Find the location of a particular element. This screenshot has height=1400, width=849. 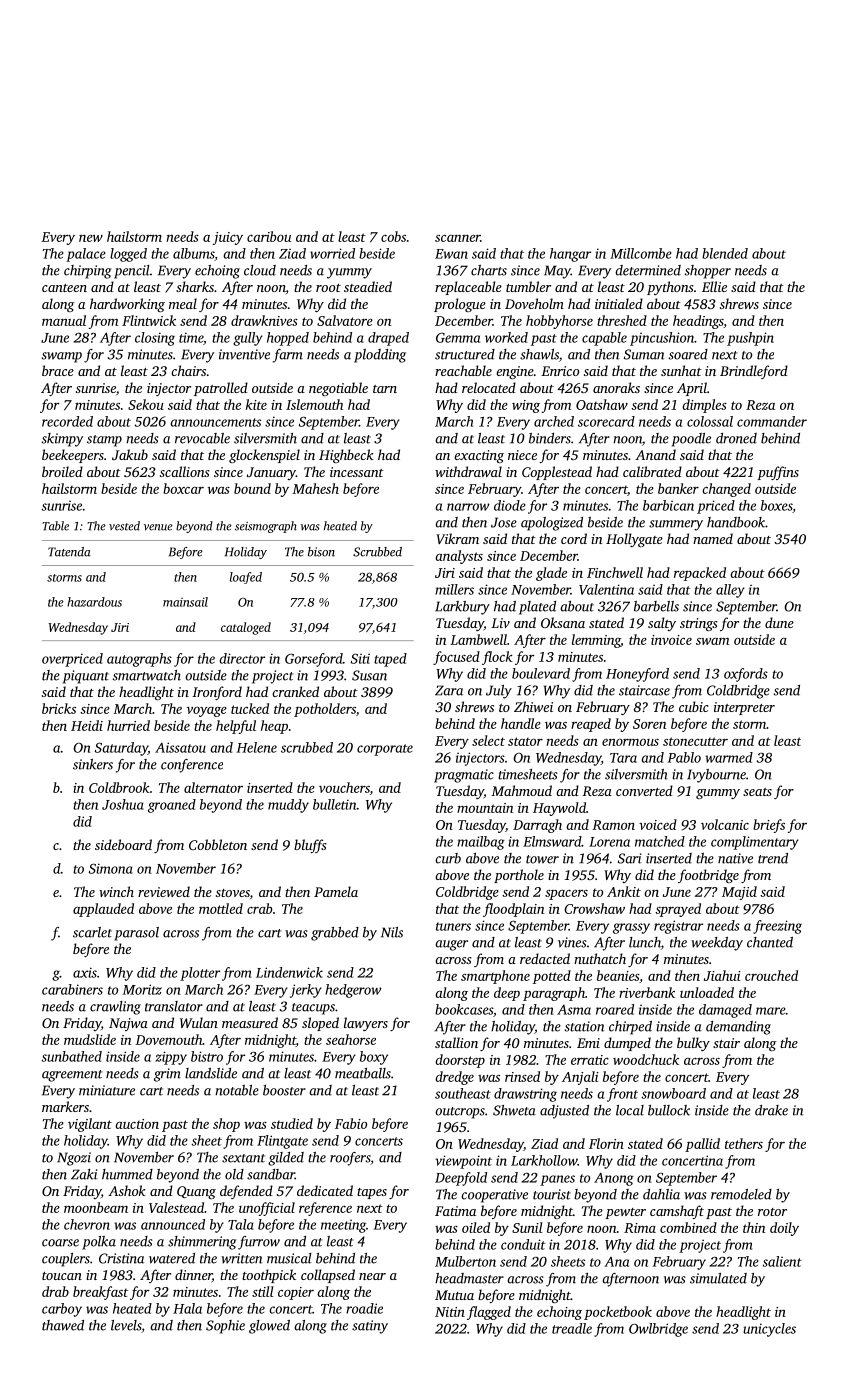

loafed is located at coordinates (246, 578).
